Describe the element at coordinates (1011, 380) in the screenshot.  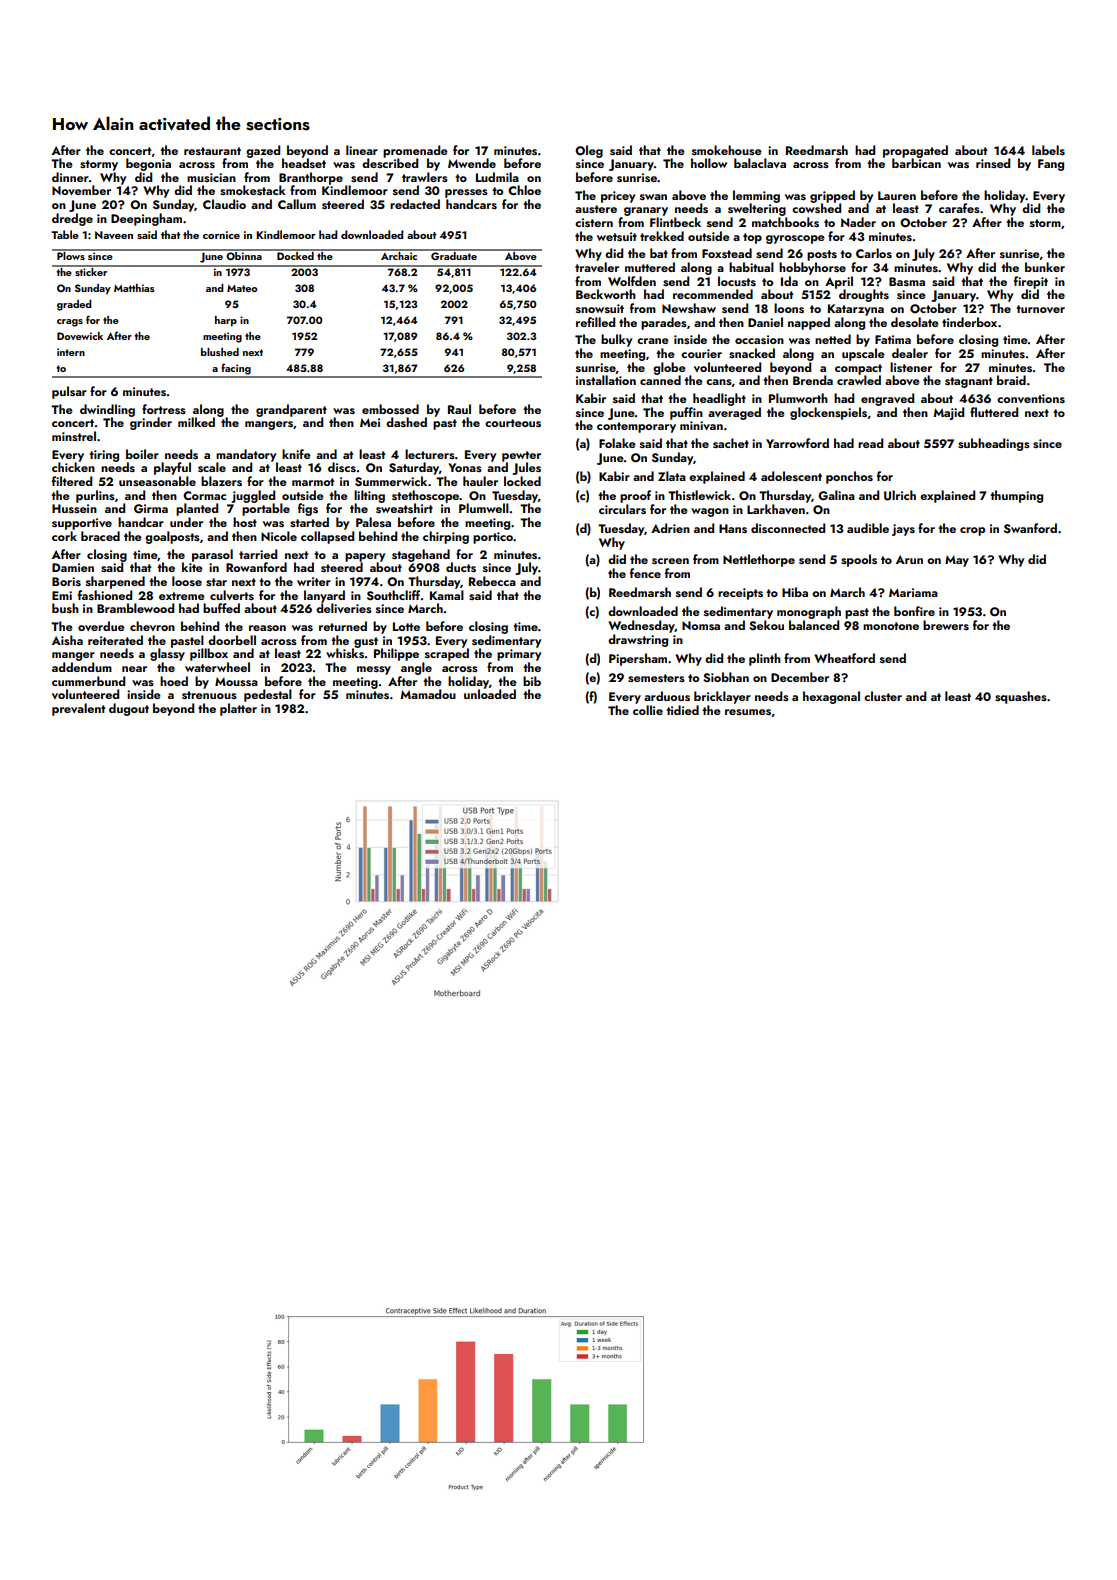
I see `braid` at that location.
